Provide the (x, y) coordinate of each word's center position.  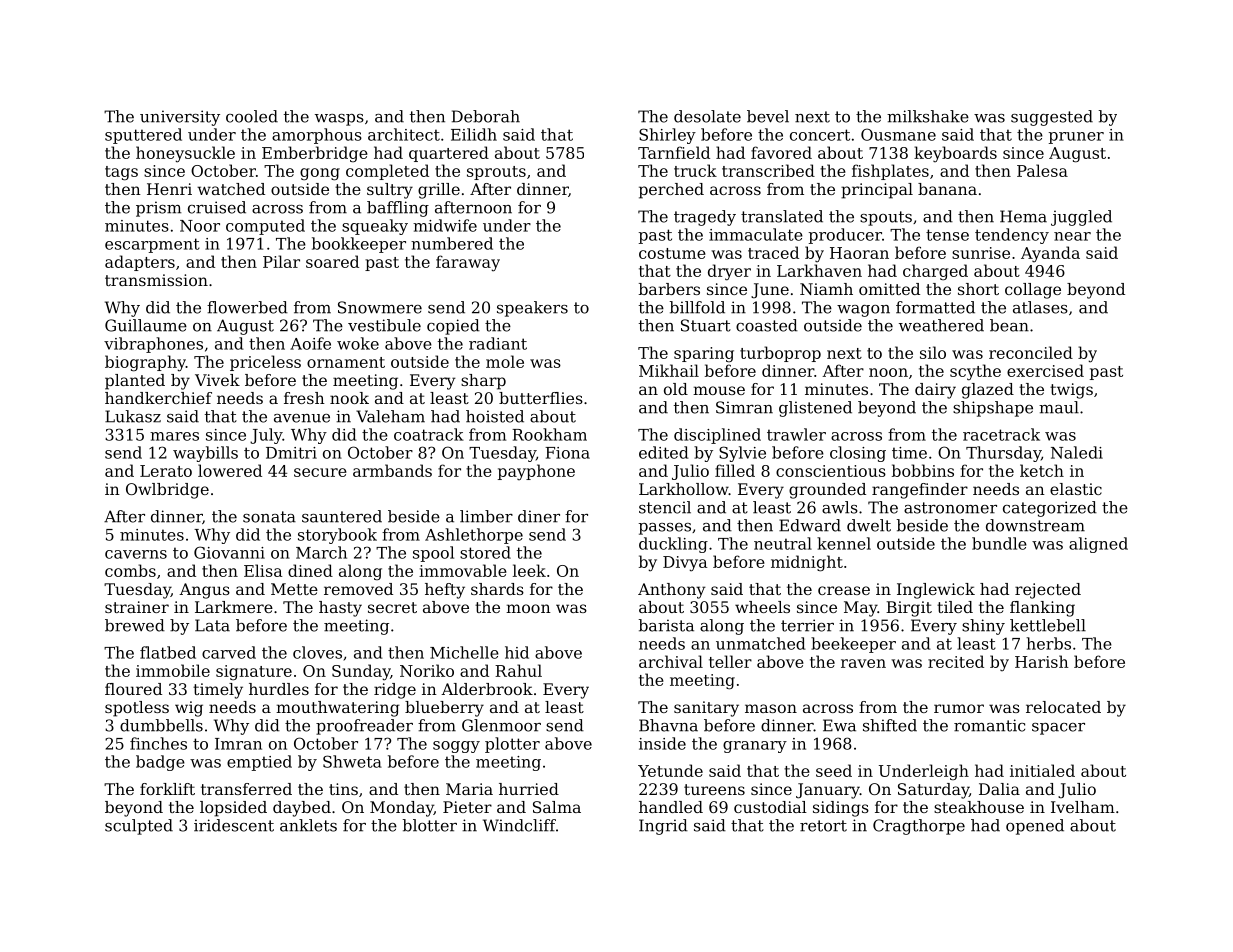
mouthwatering (338, 709)
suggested (1052, 118)
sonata (269, 517)
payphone (536, 472)
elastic (1076, 489)
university (180, 118)
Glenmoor (501, 725)
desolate (707, 116)
